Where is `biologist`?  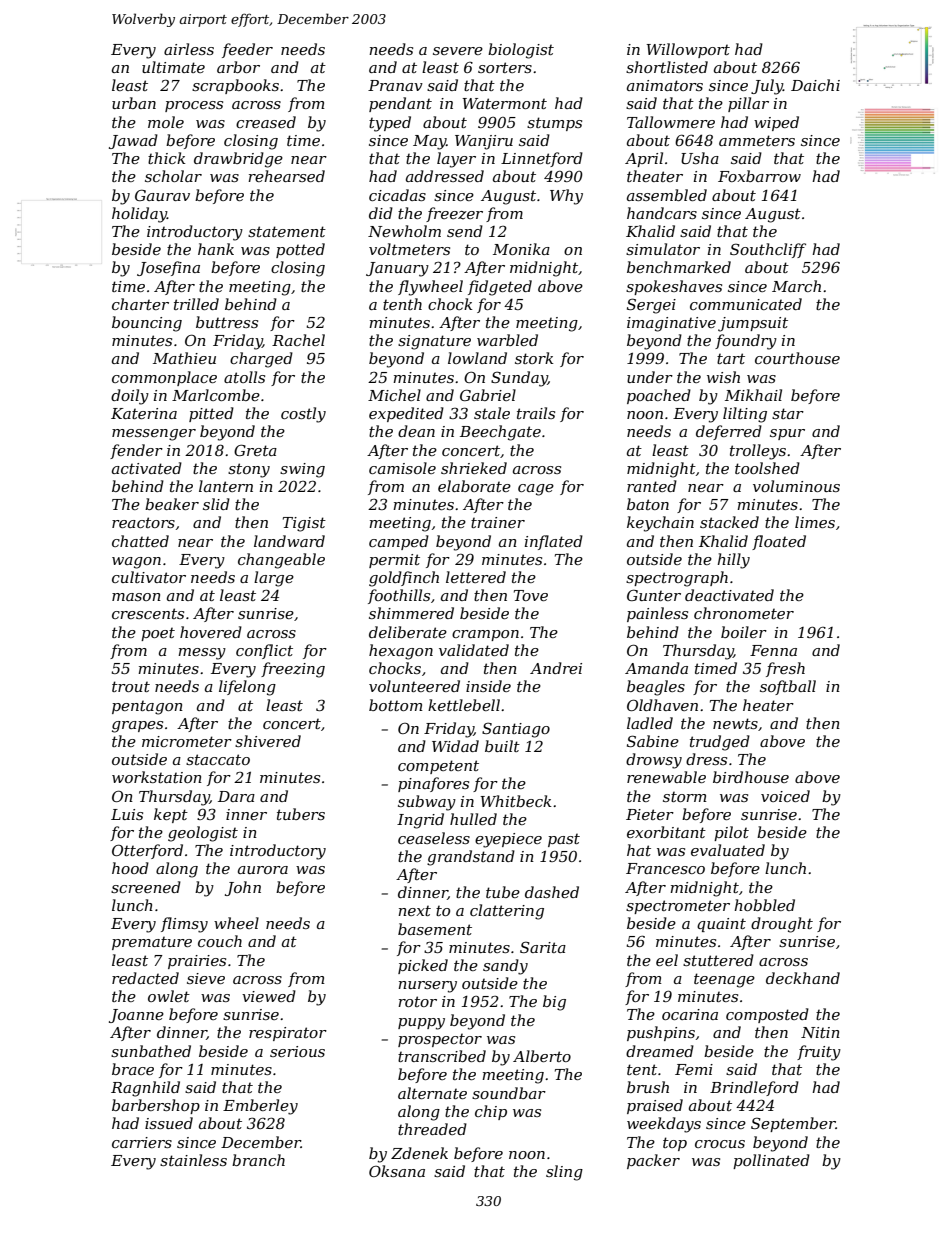
biologist is located at coordinates (521, 51).
